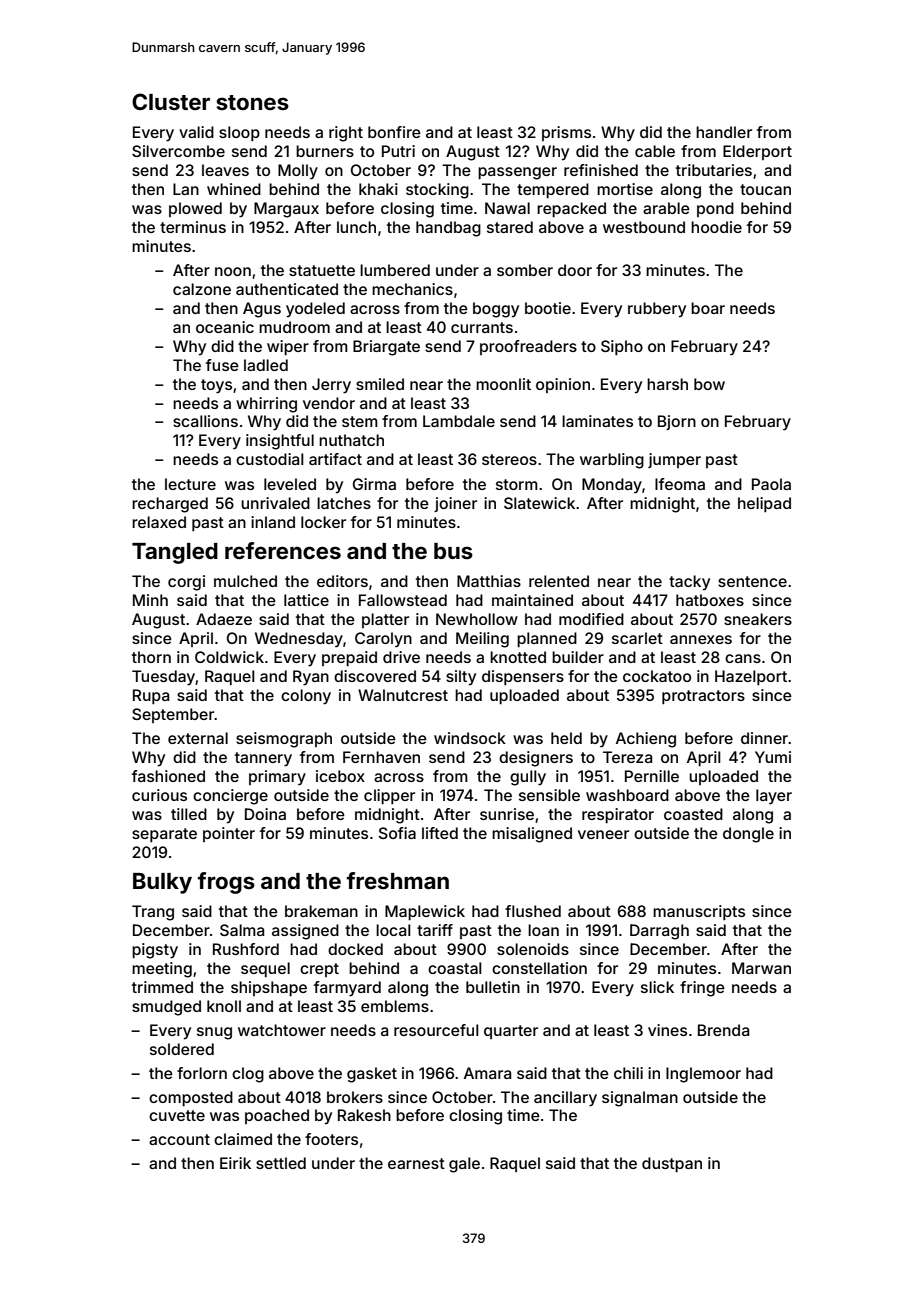  What do you see at coordinates (198, 738) in the page?
I see `external` at bounding box center [198, 738].
